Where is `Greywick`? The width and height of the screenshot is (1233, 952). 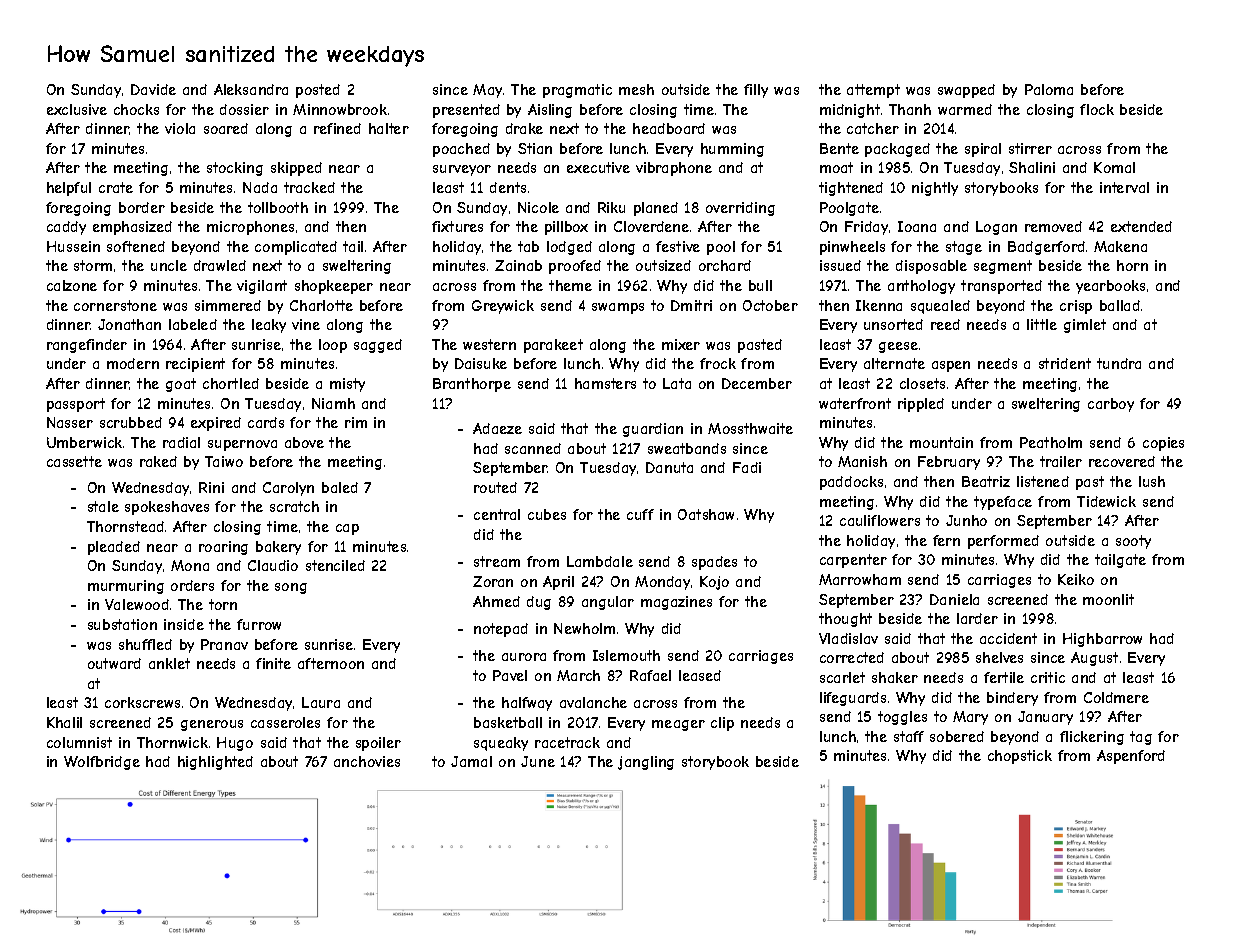
Greywick is located at coordinates (503, 307).
